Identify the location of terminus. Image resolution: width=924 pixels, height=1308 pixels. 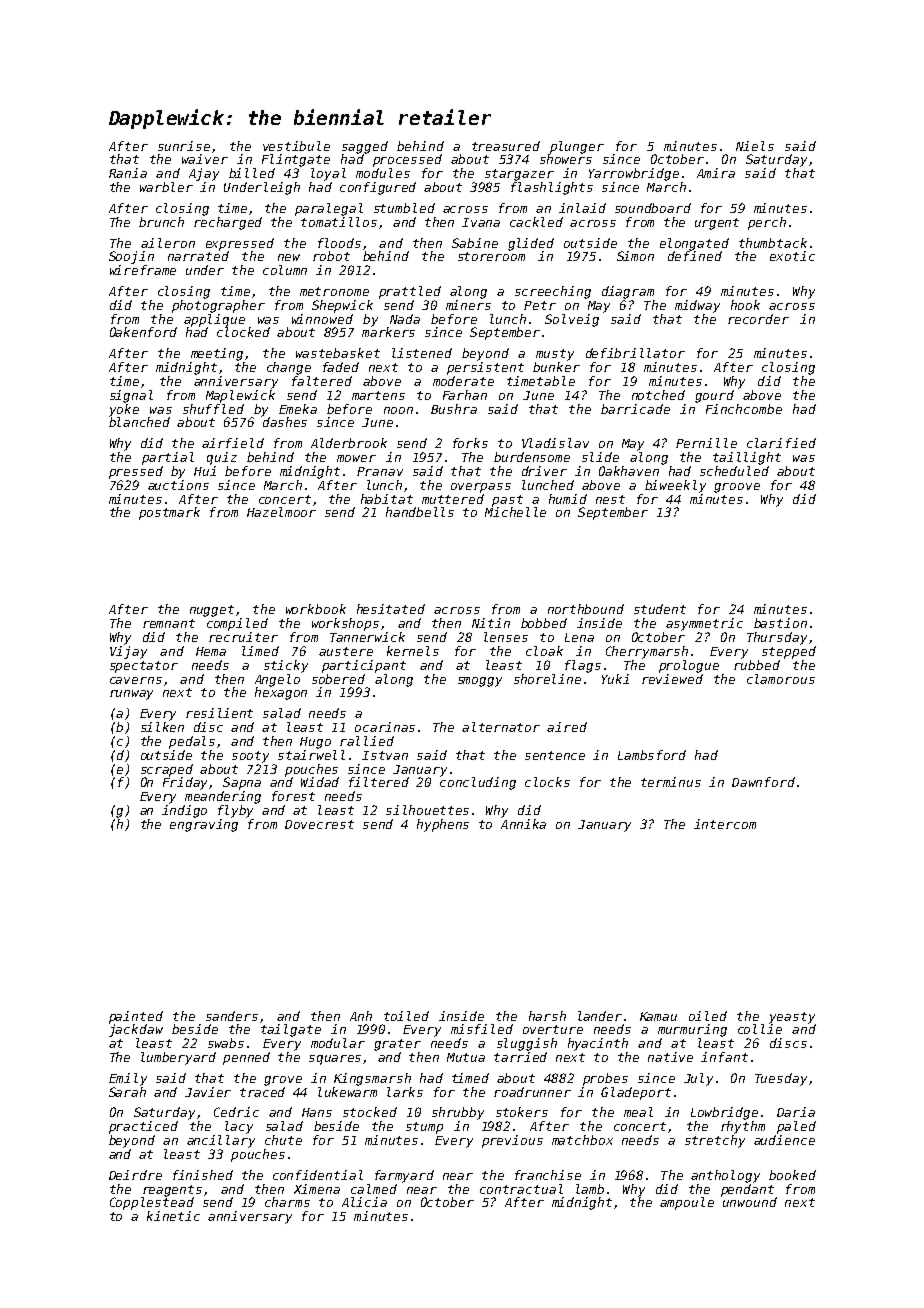
(671, 782).
